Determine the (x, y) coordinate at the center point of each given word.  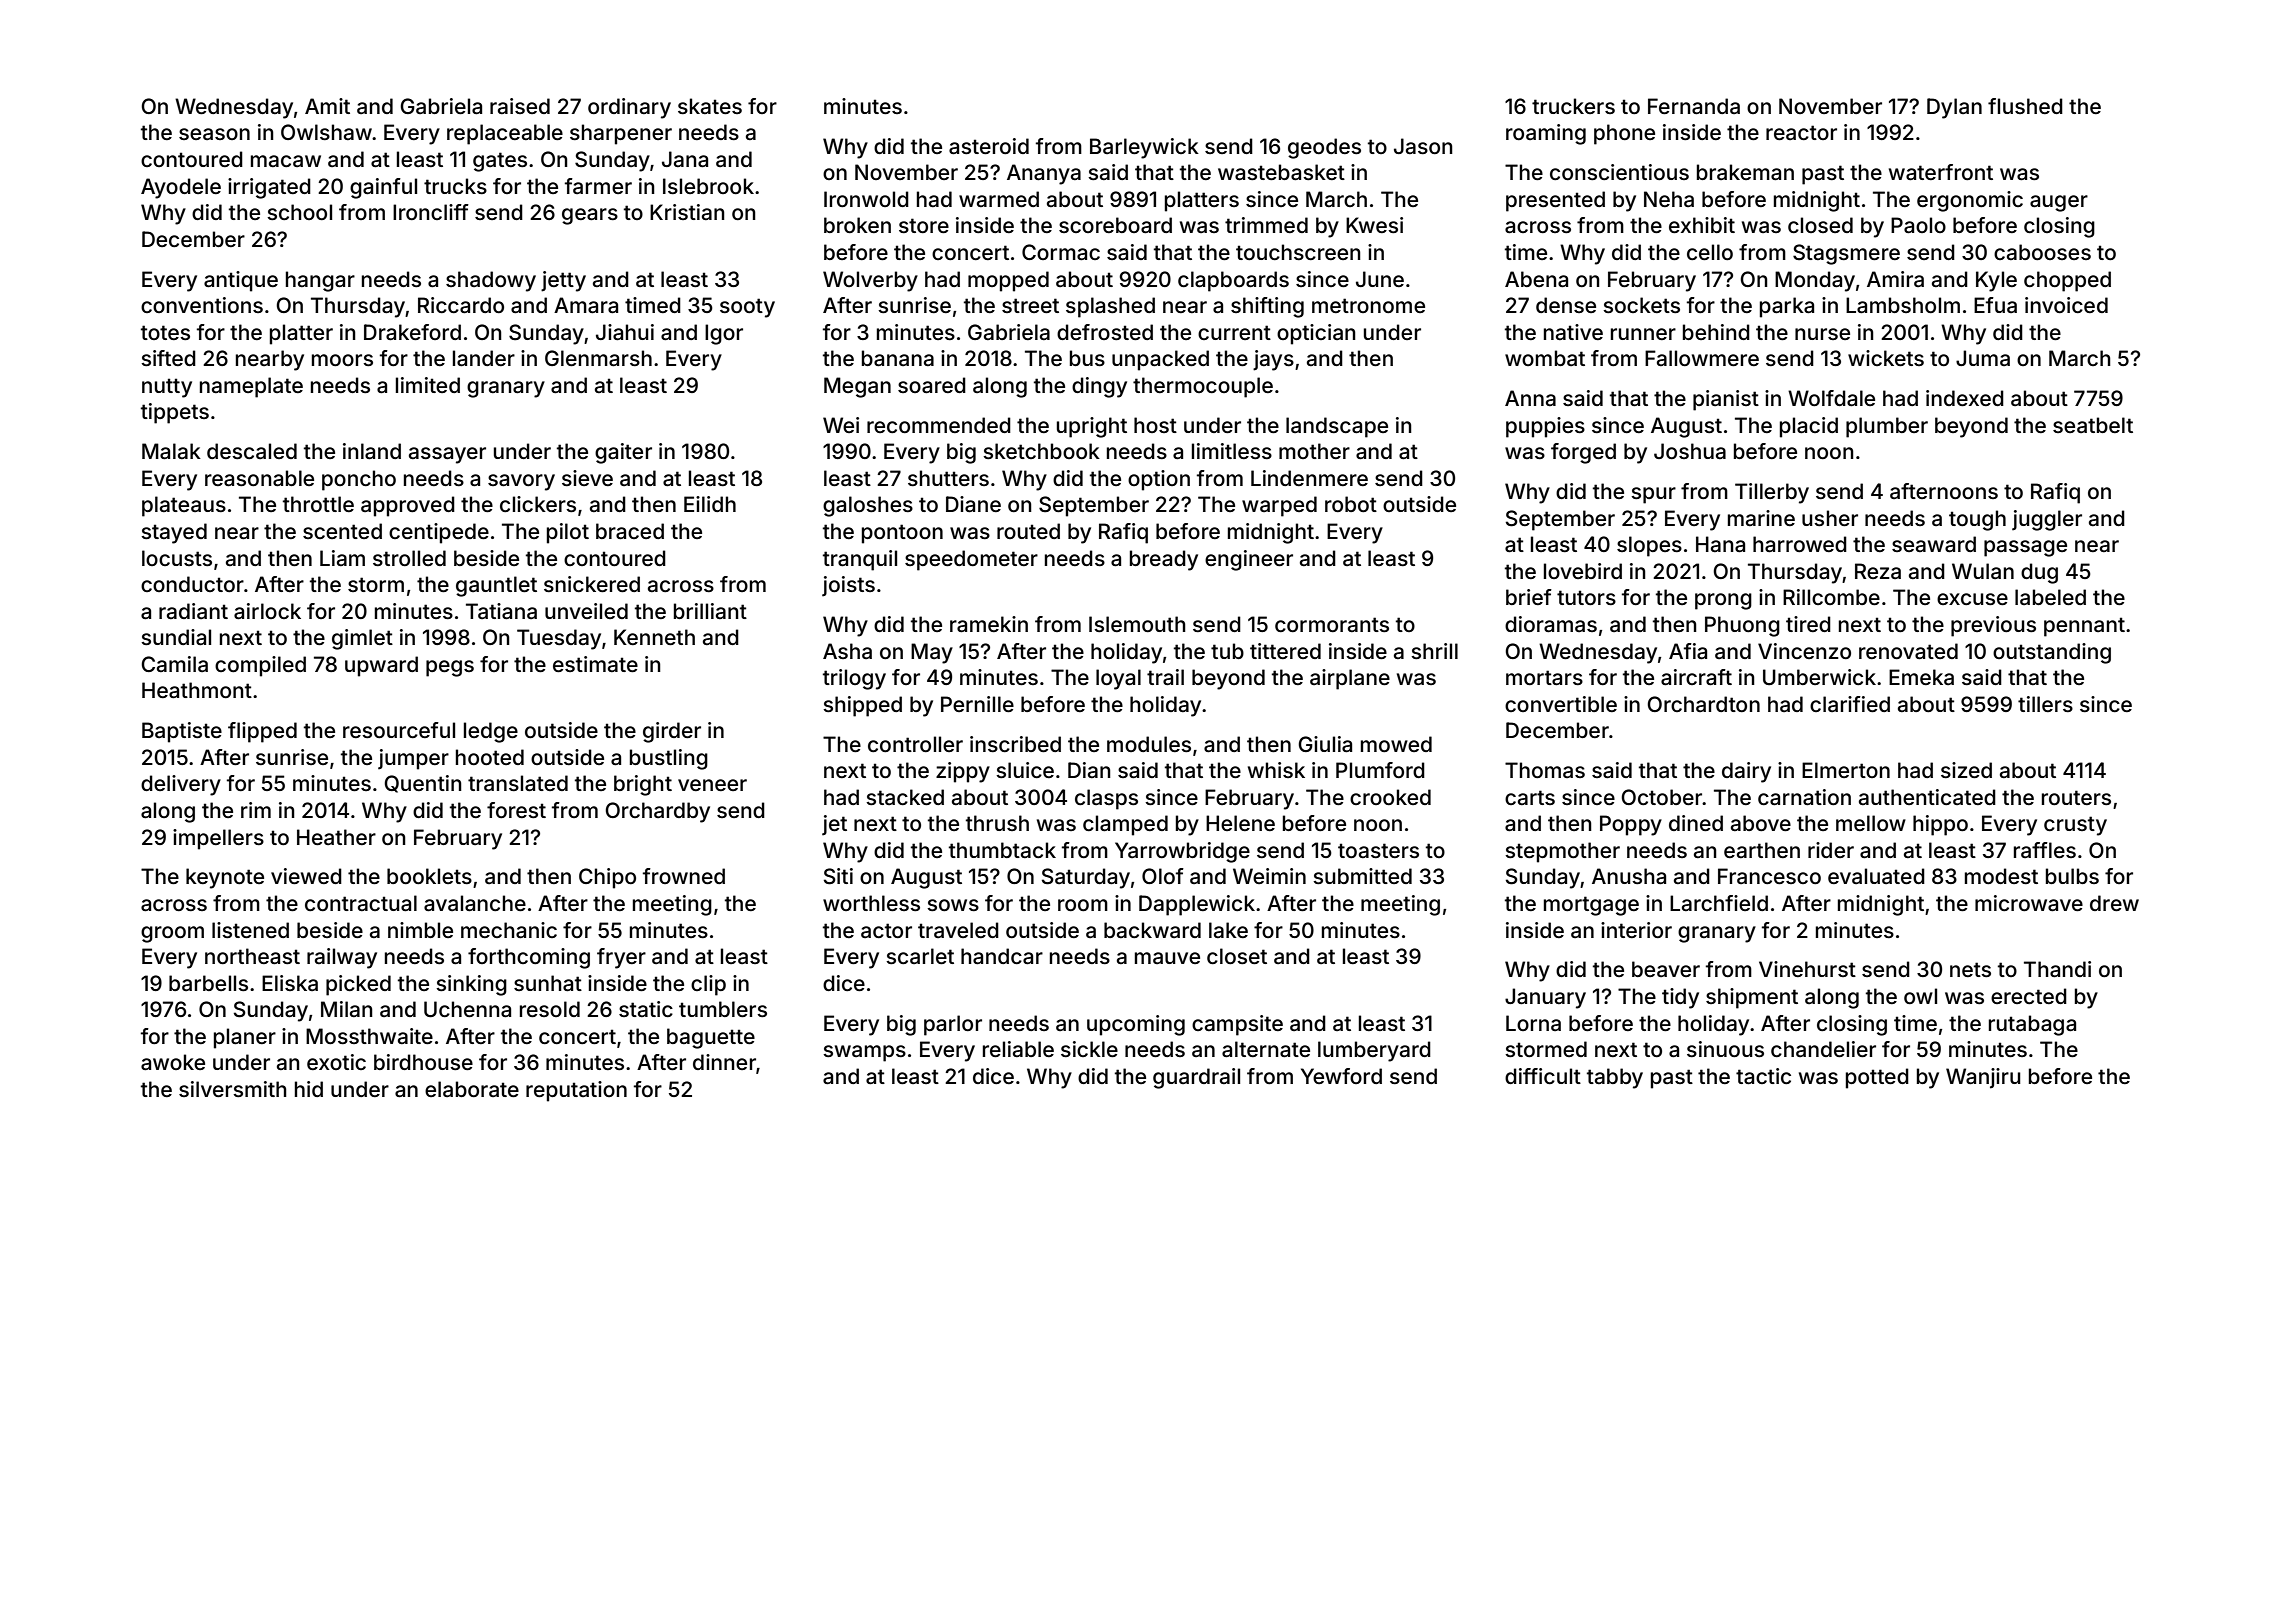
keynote (225, 878)
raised (520, 106)
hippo (1940, 825)
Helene (1240, 823)
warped (1279, 506)
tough (1977, 520)
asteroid (989, 146)
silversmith (233, 1089)
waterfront (1941, 172)
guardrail (1196, 1078)
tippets (175, 413)
